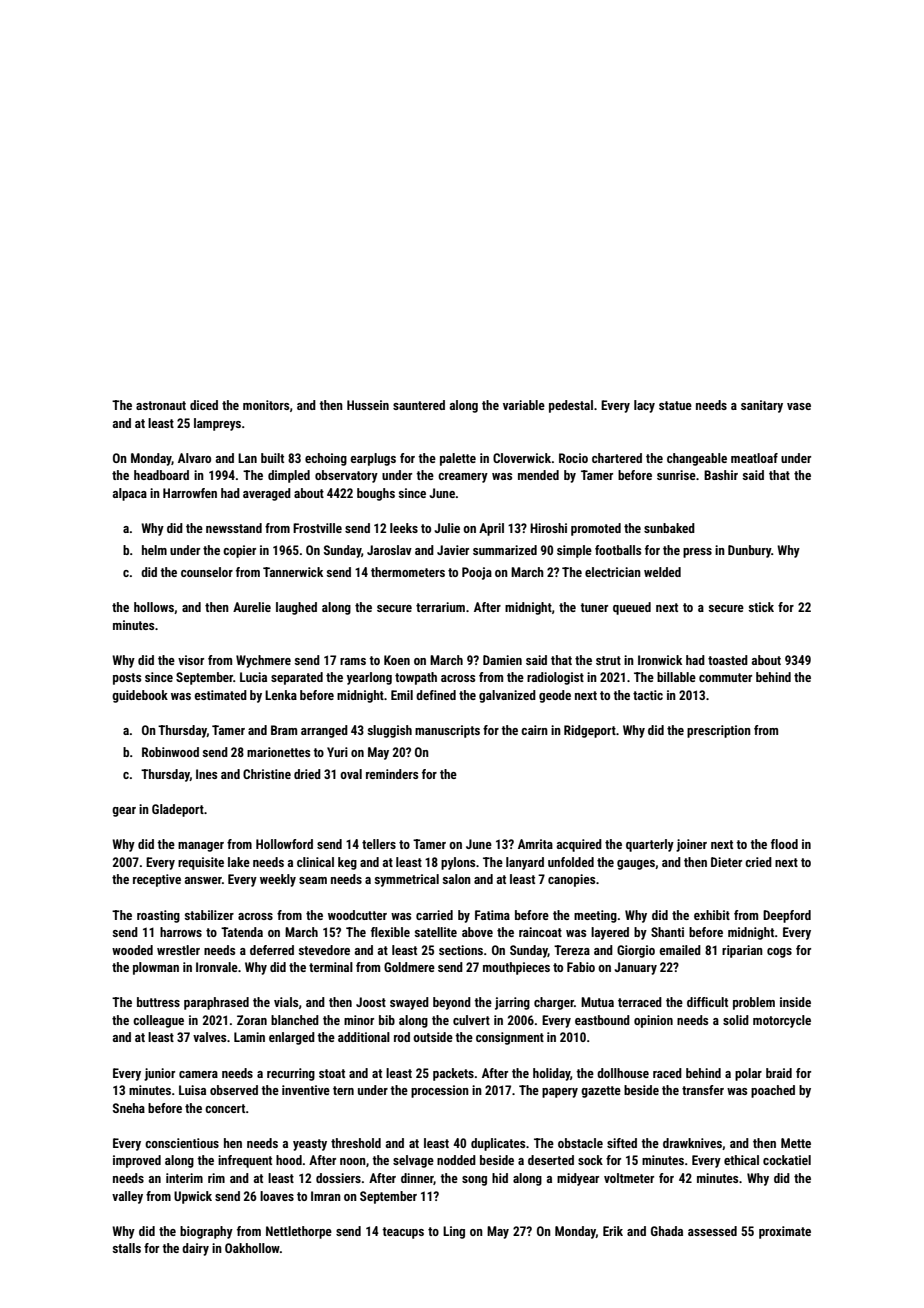 The height and width of the screenshot is (1308, 924). I want to click on sauntered, so click(419, 405).
